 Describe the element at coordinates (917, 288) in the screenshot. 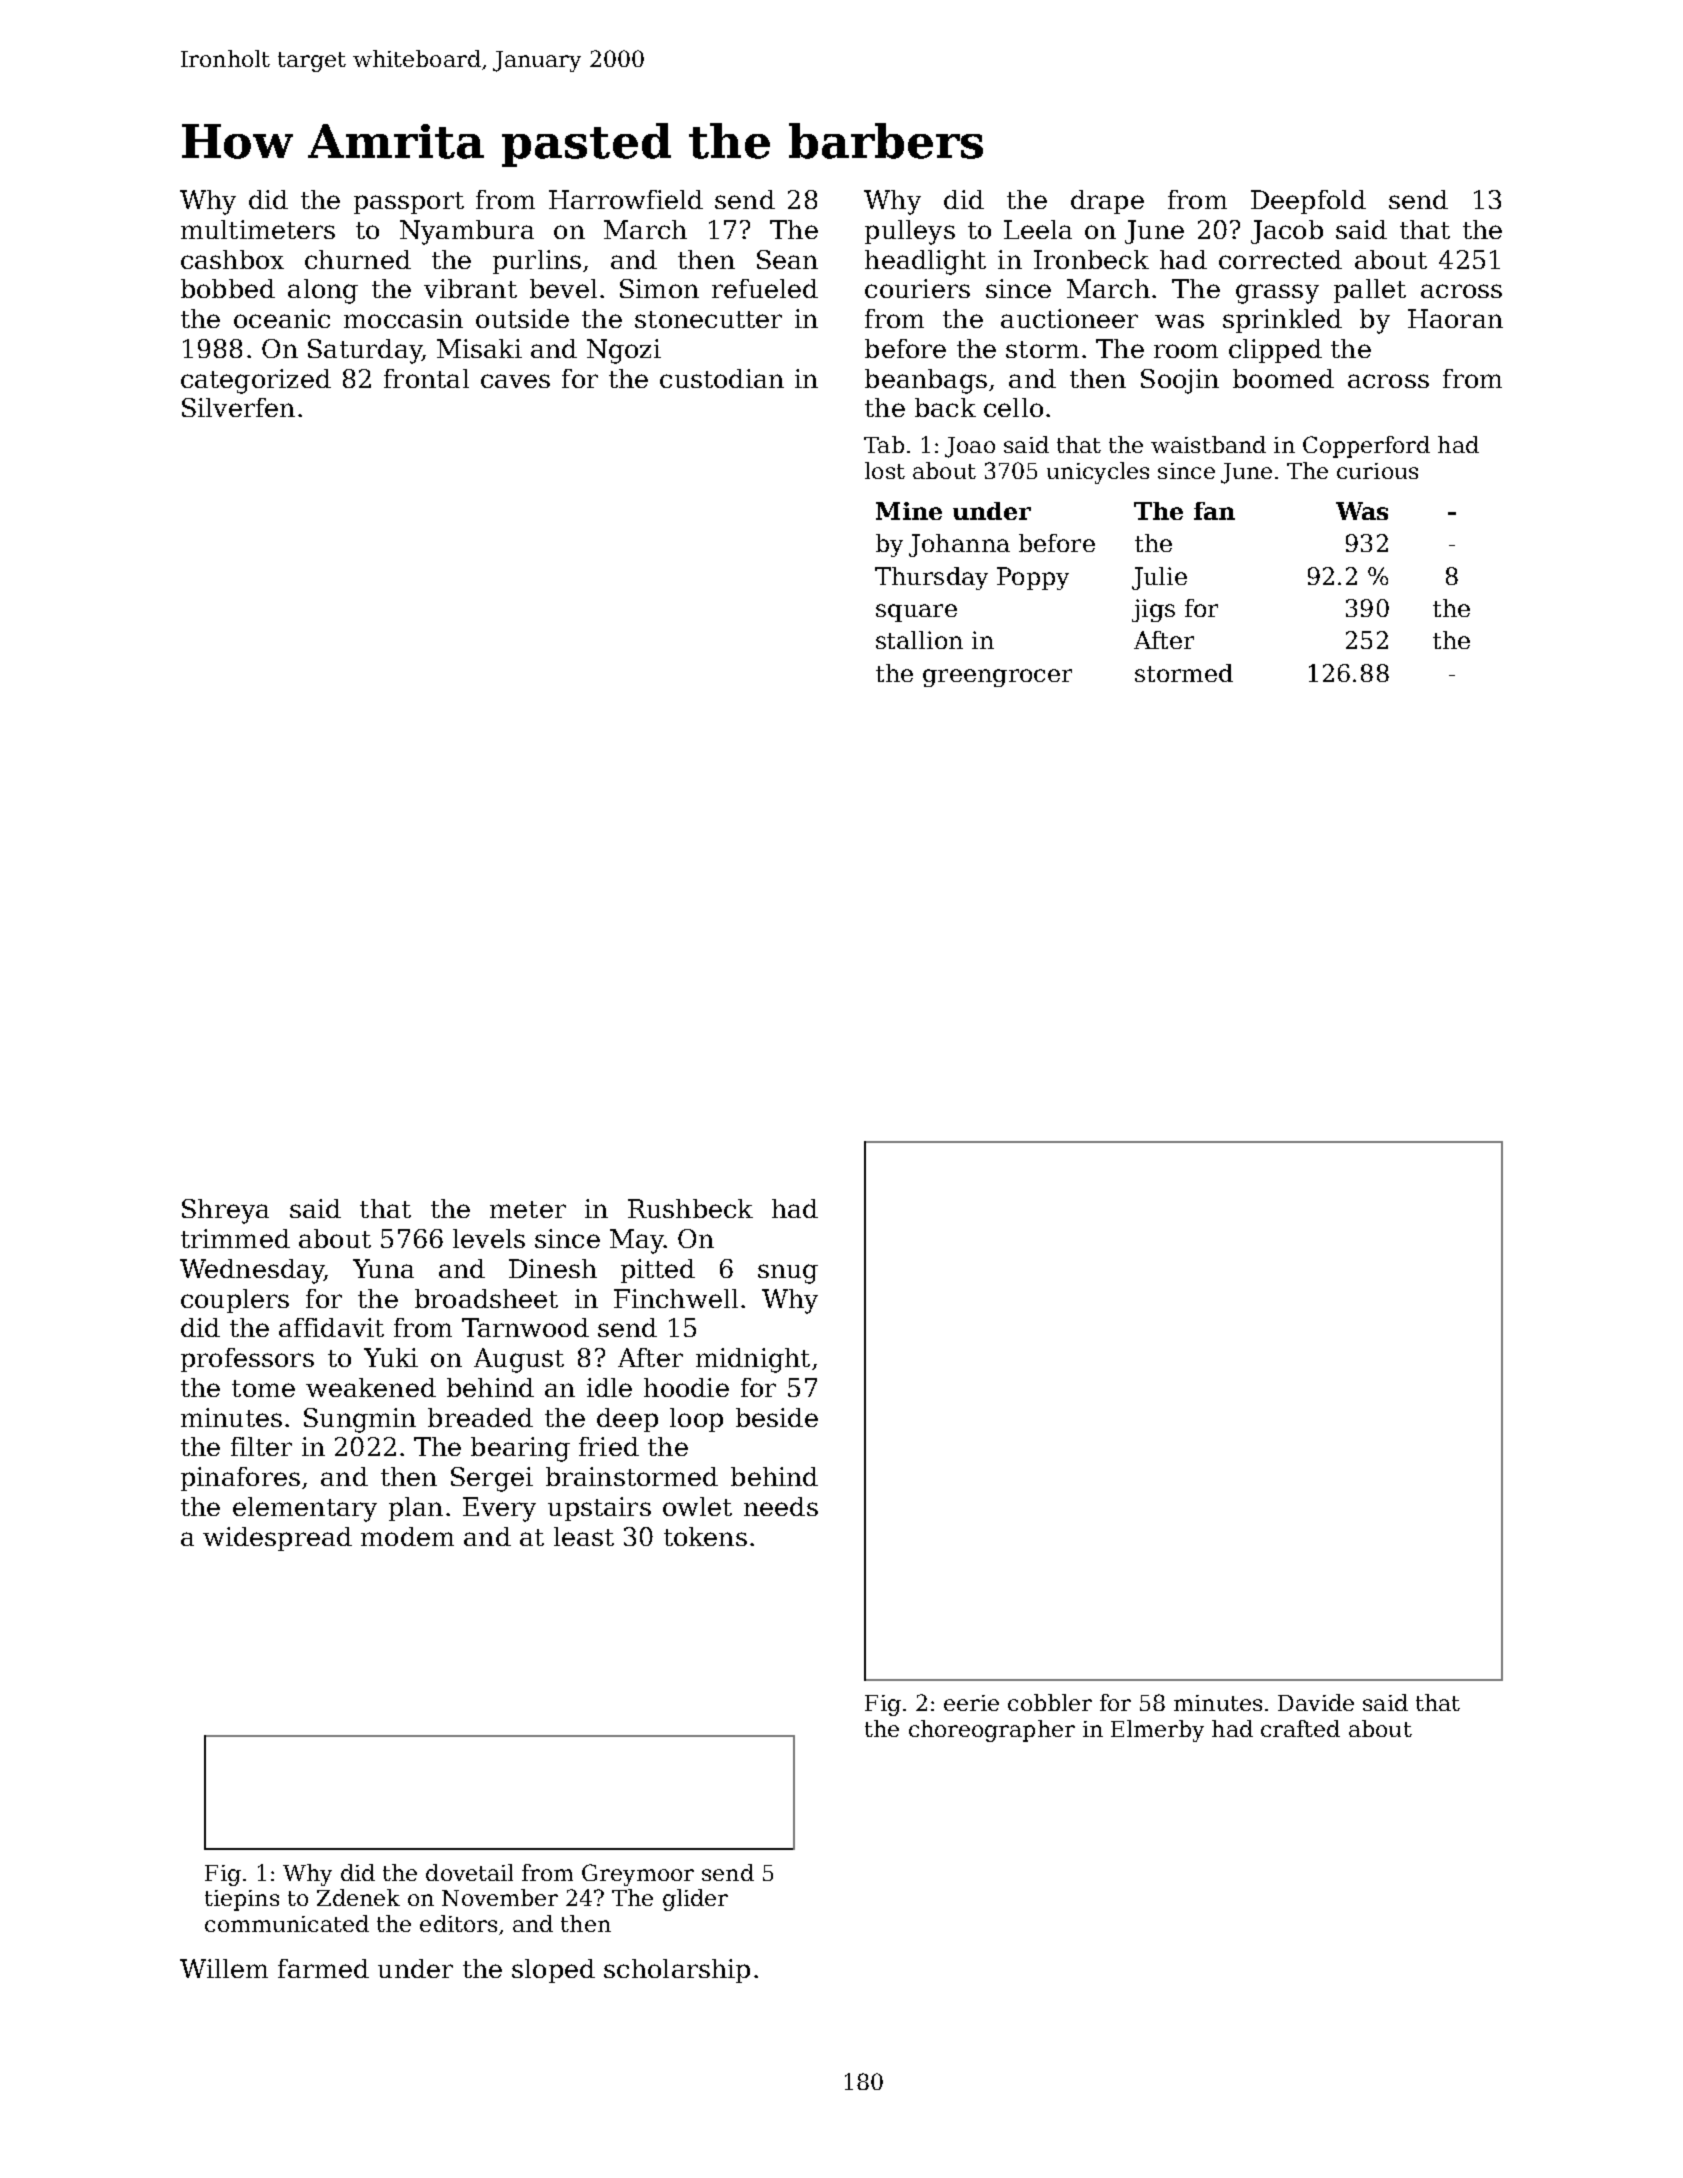

I see `couriers` at that location.
